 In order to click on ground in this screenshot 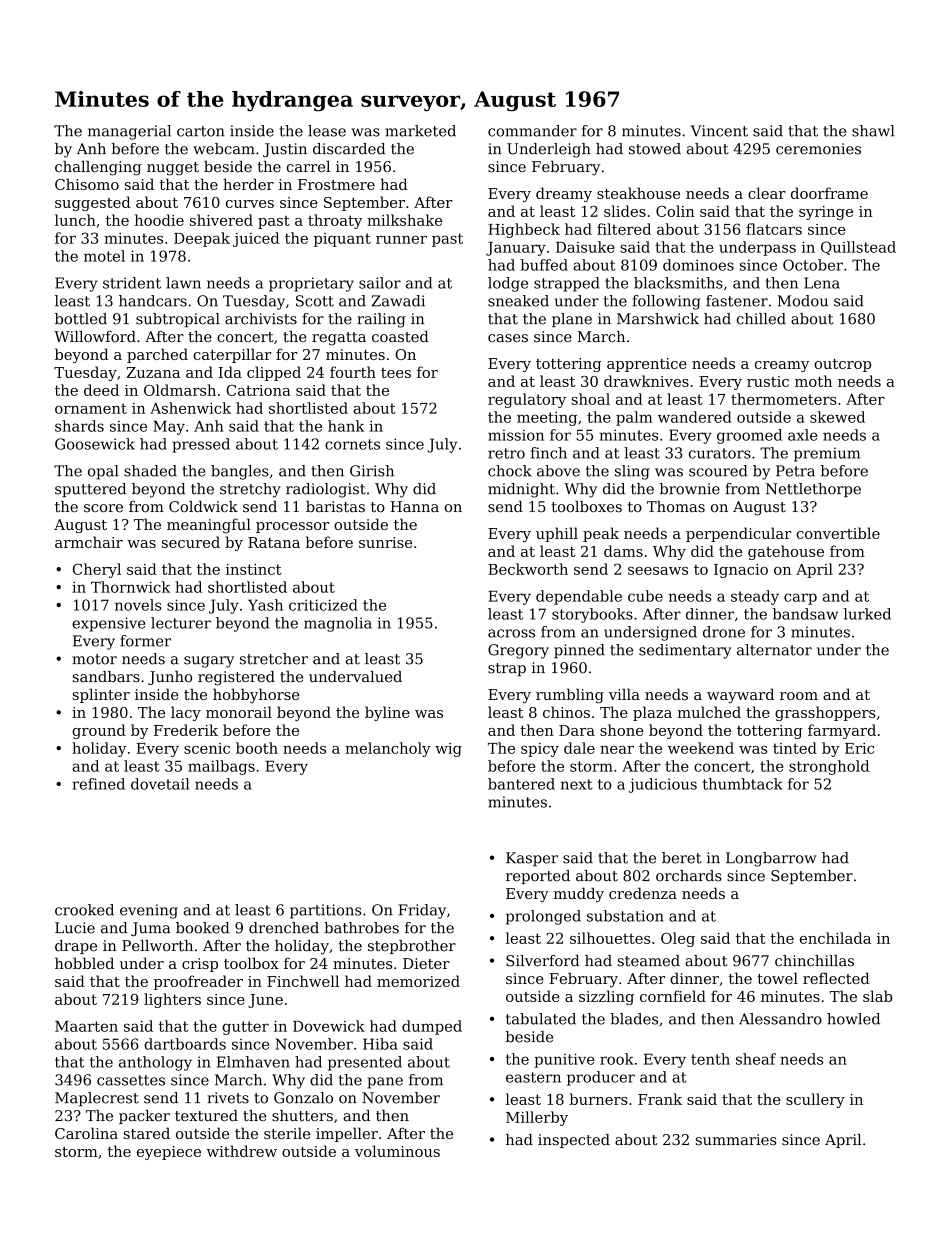, I will do `click(99, 731)`.
